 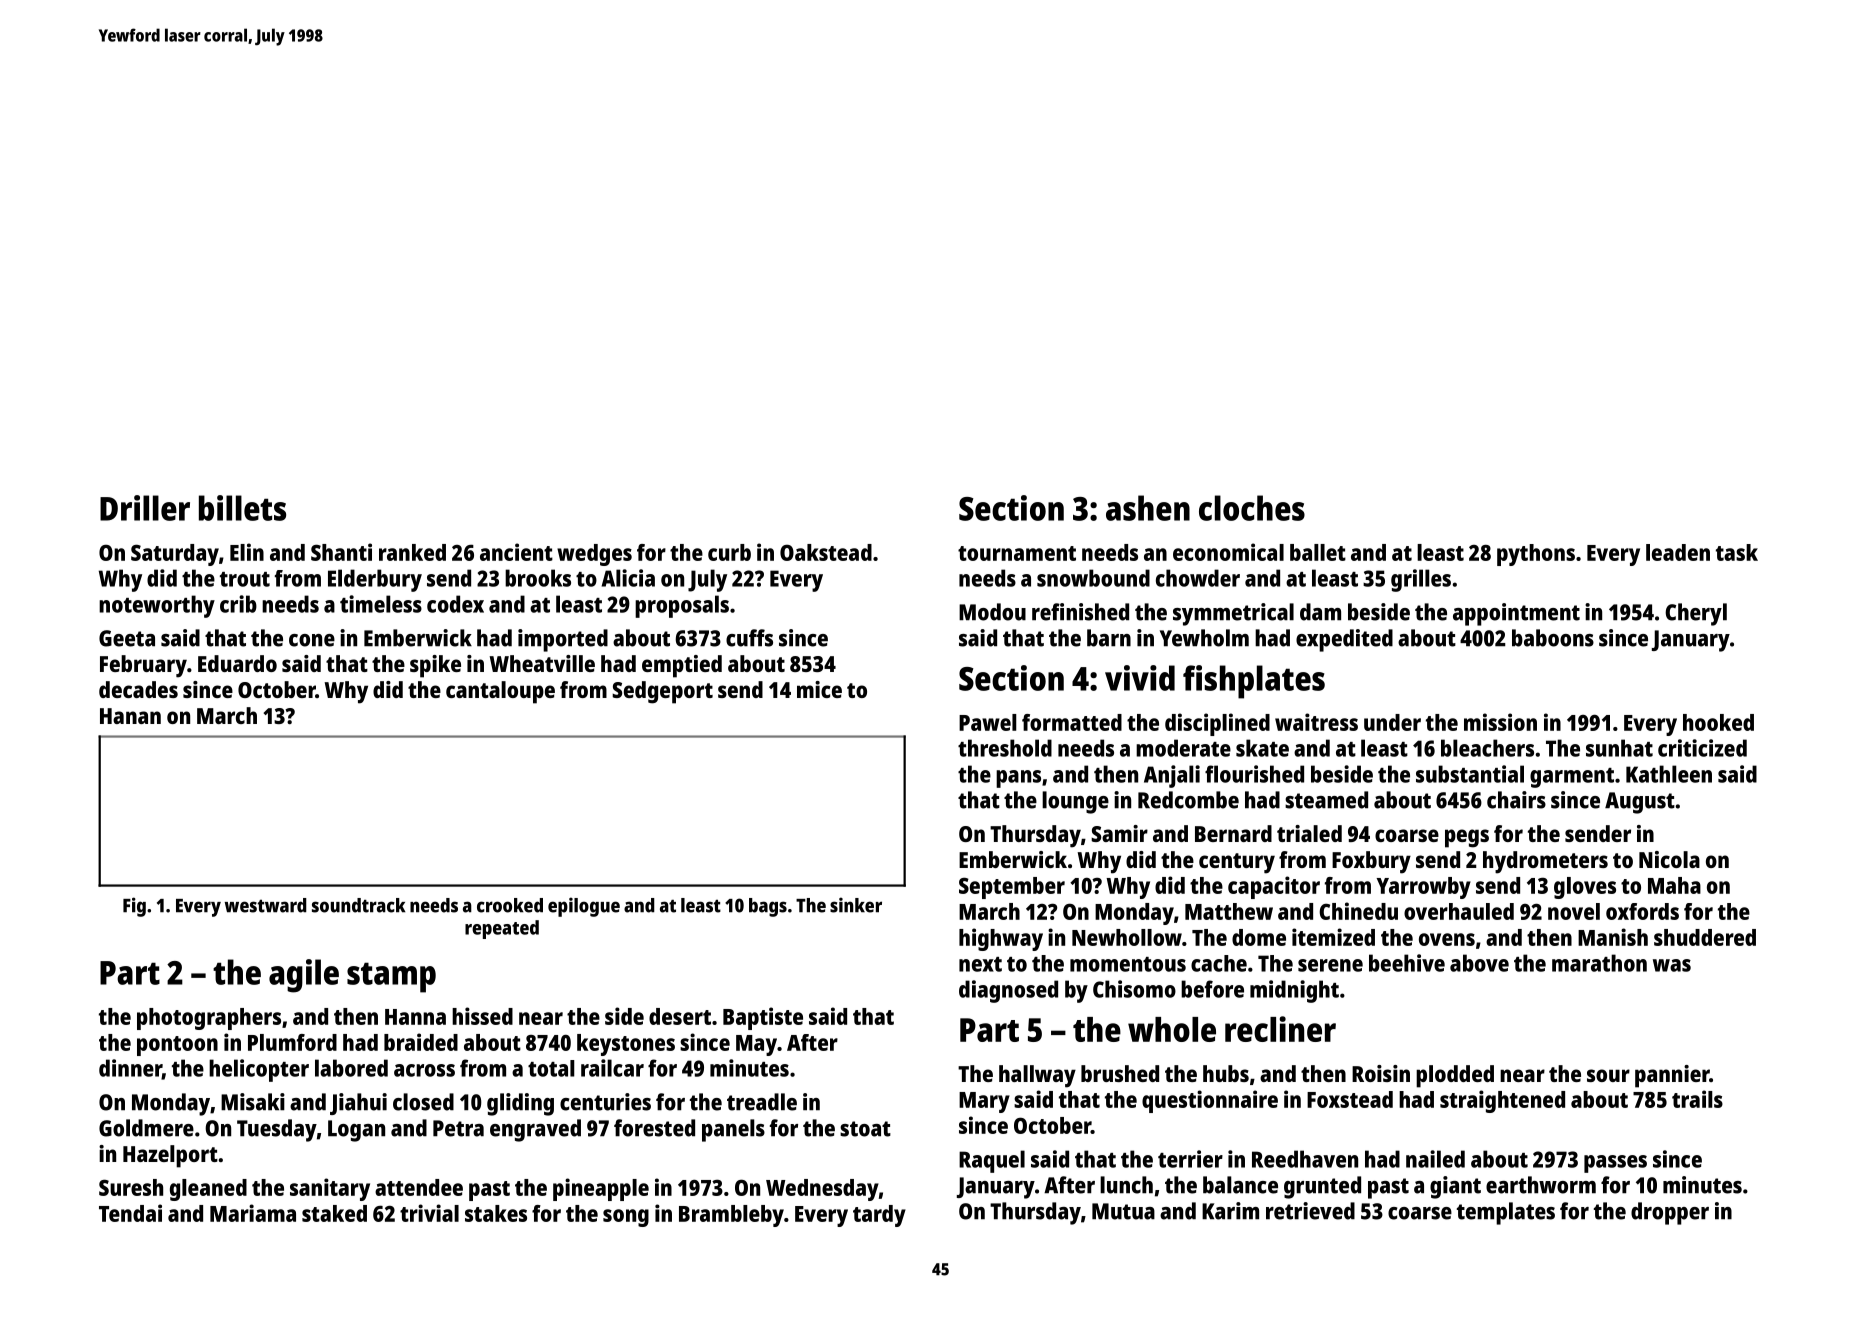 I want to click on baboons, so click(x=1553, y=638).
